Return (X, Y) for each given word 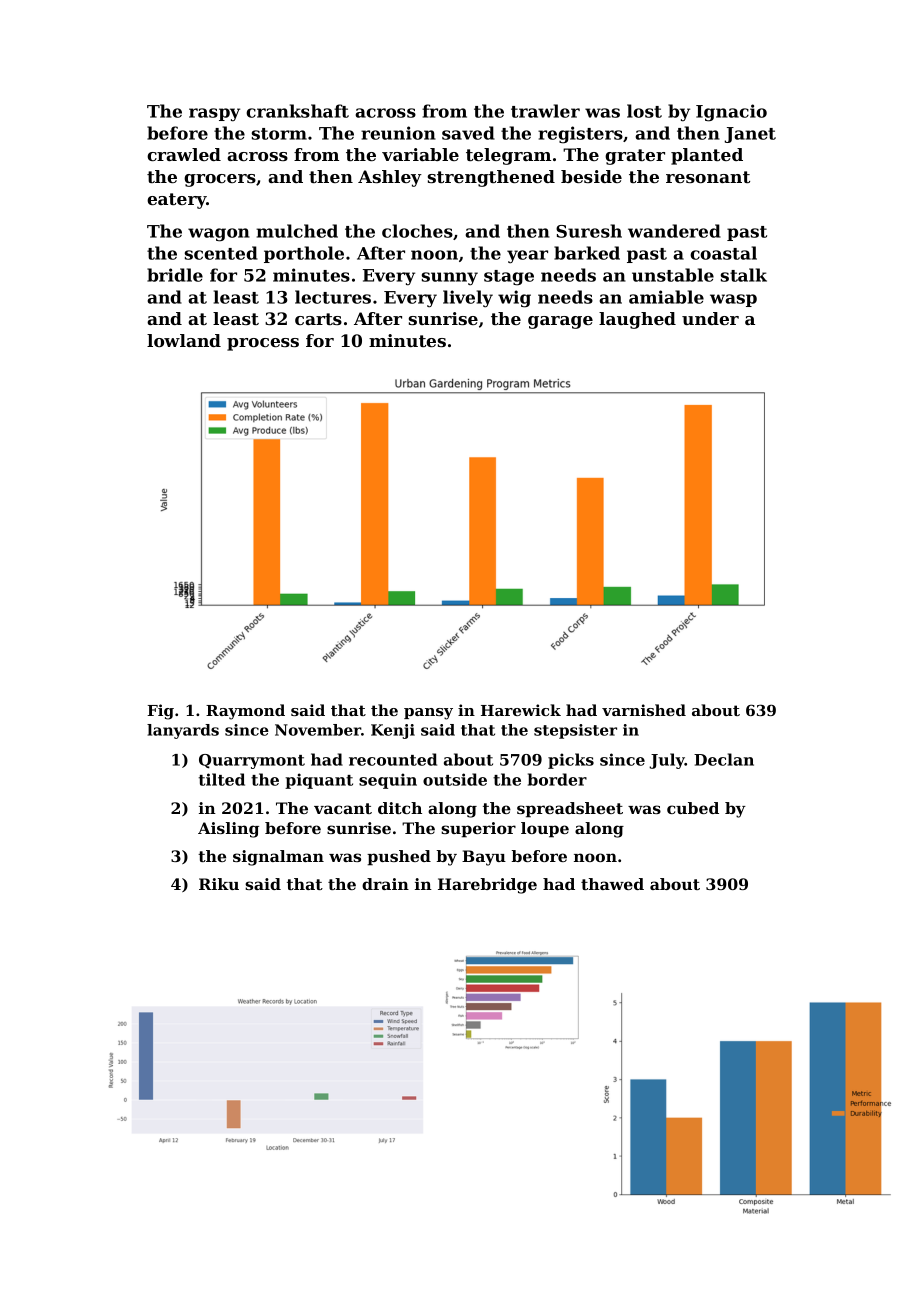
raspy (214, 115)
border (557, 779)
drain (385, 884)
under (710, 318)
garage (560, 322)
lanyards (183, 731)
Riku (219, 884)
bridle (175, 275)
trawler (545, 111)
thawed (612, 884)
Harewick (521, 710)
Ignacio (731, 113)
